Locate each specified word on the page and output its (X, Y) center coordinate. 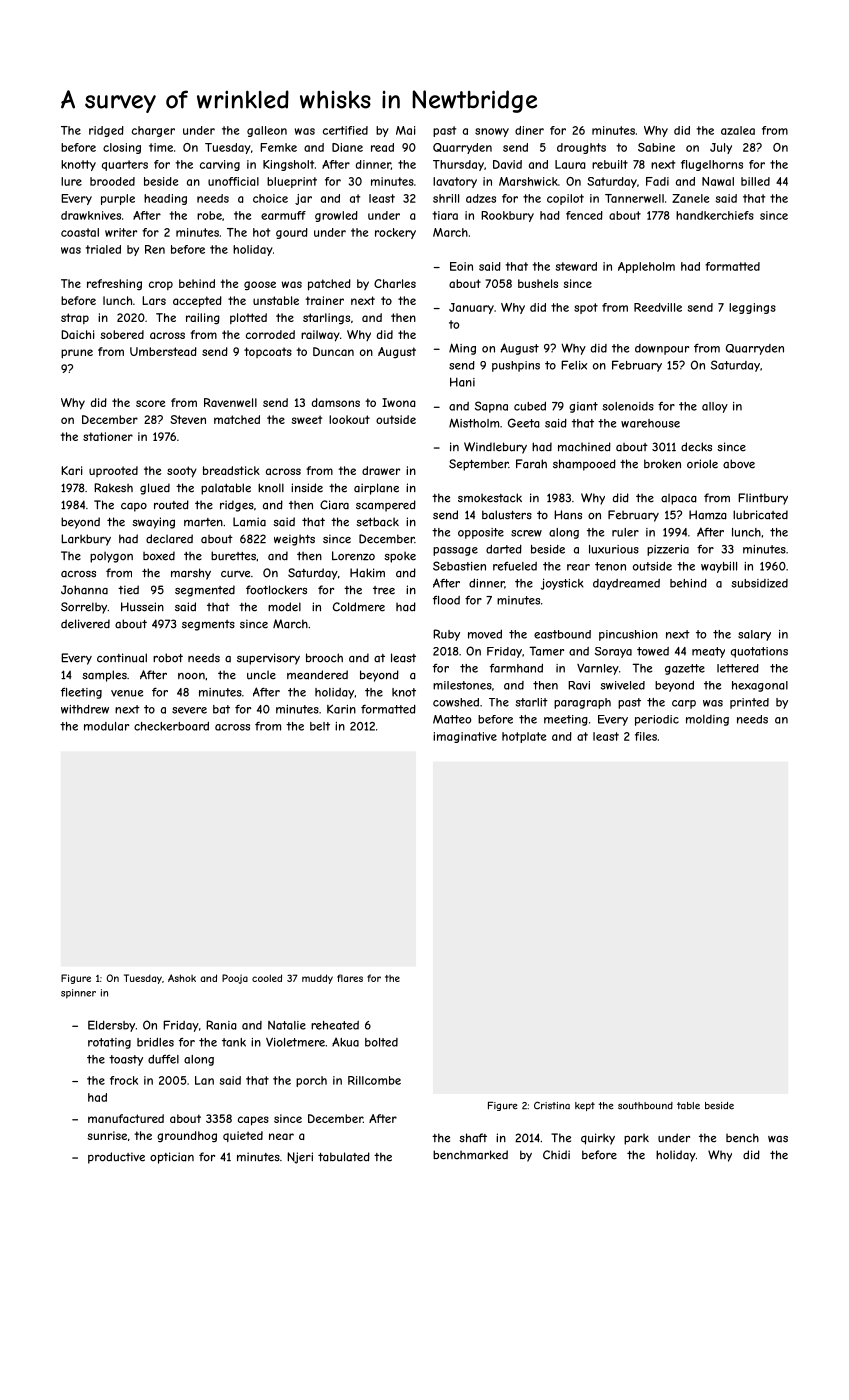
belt (320, 726)
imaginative (465, 737)
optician (172, 1158)
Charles (395, 283)
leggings (752, 308)
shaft (473, 1138)
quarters (125, 165)
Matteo (452, 719)
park (636, 1139)
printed (749, 703)
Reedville (658, 307)
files (646, 736)
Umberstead (163, 351)
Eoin (461, 266)
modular (106, 726)
